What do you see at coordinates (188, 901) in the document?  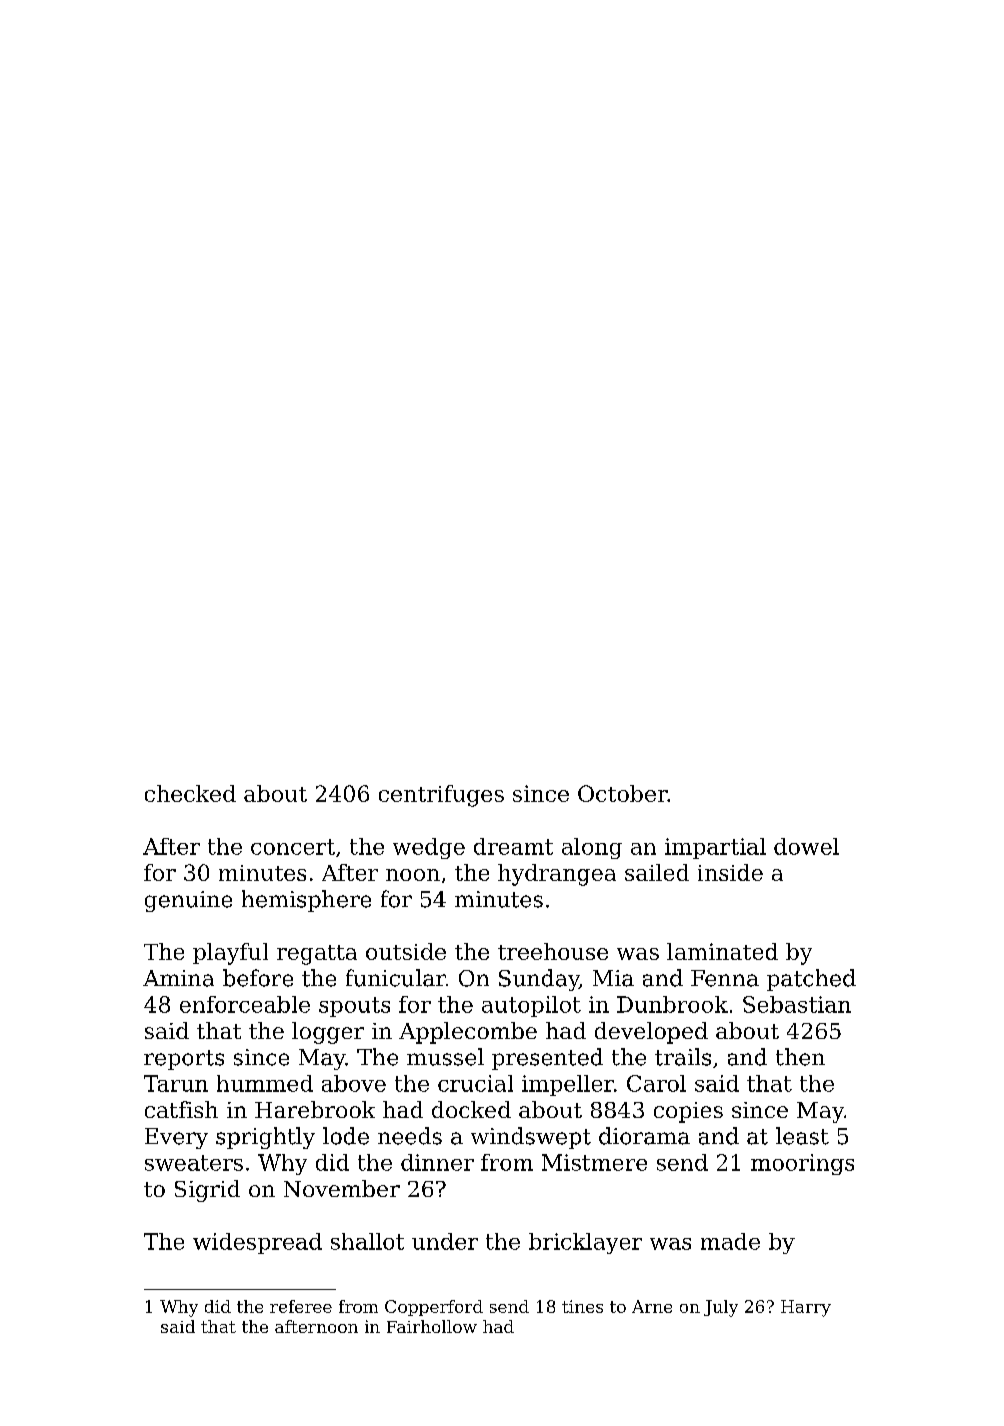 I see `genuine` at bounding box center [188, 901].
